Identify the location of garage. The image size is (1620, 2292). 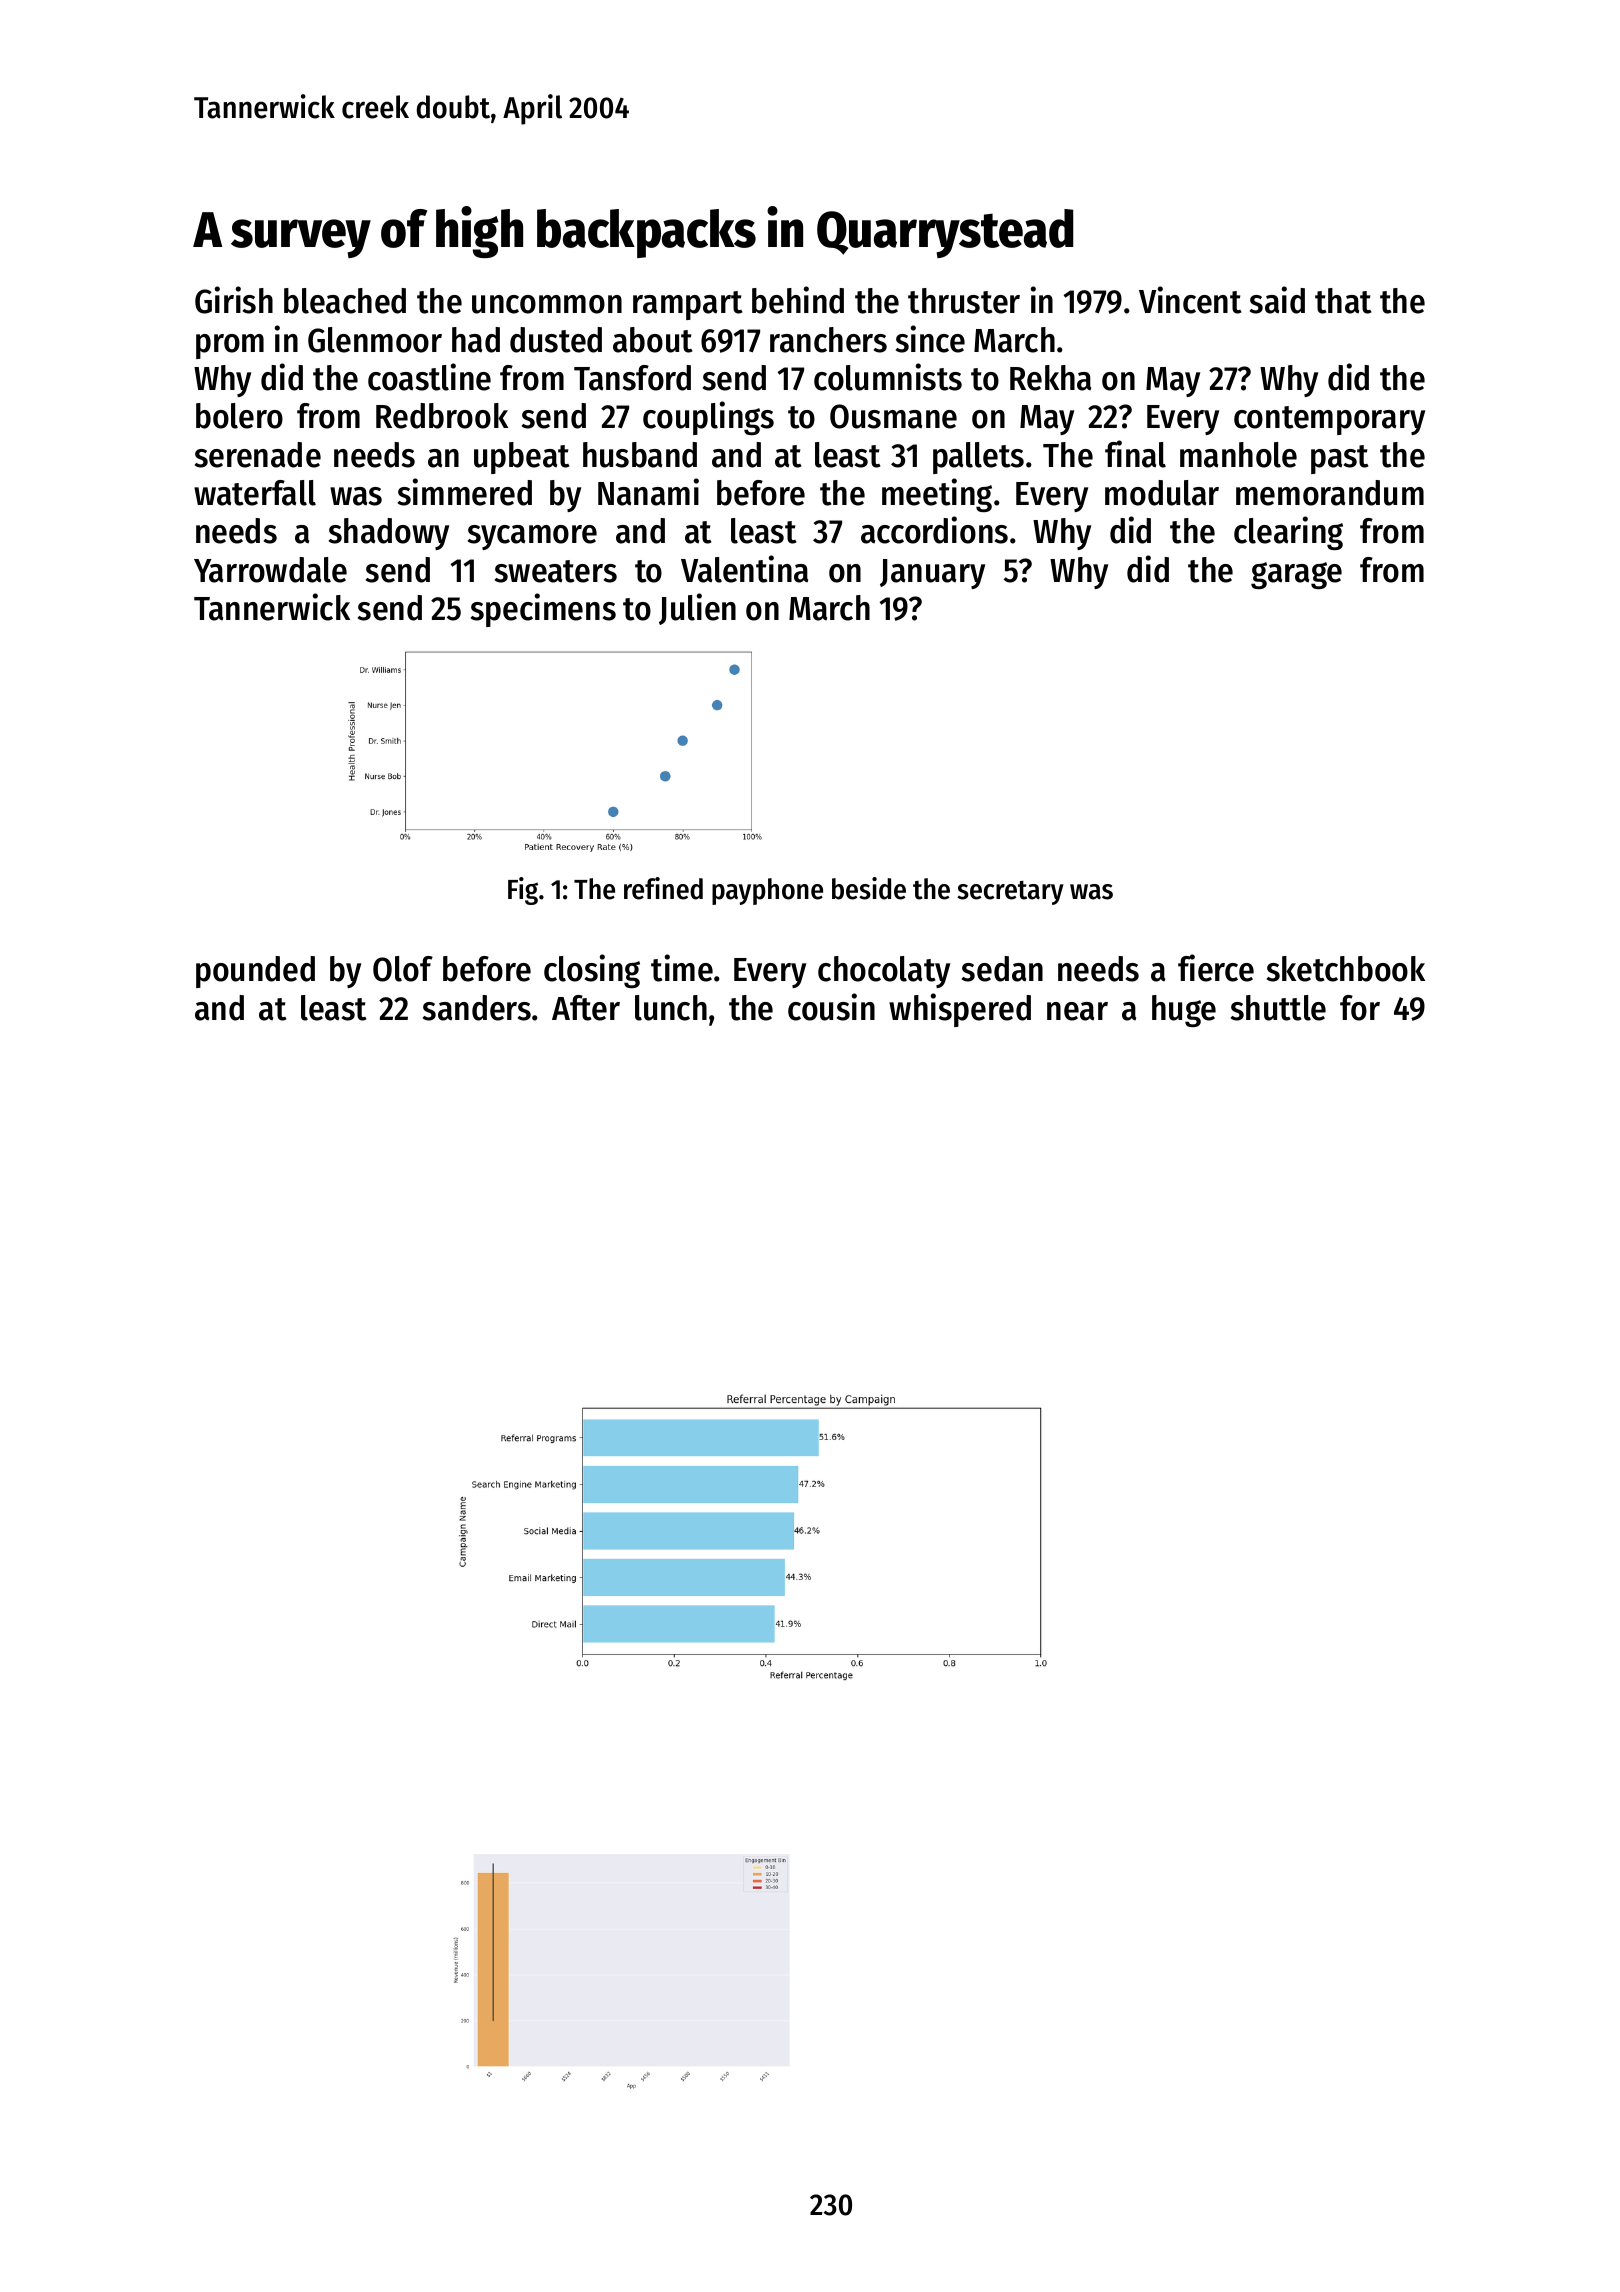
(1296, 575).
